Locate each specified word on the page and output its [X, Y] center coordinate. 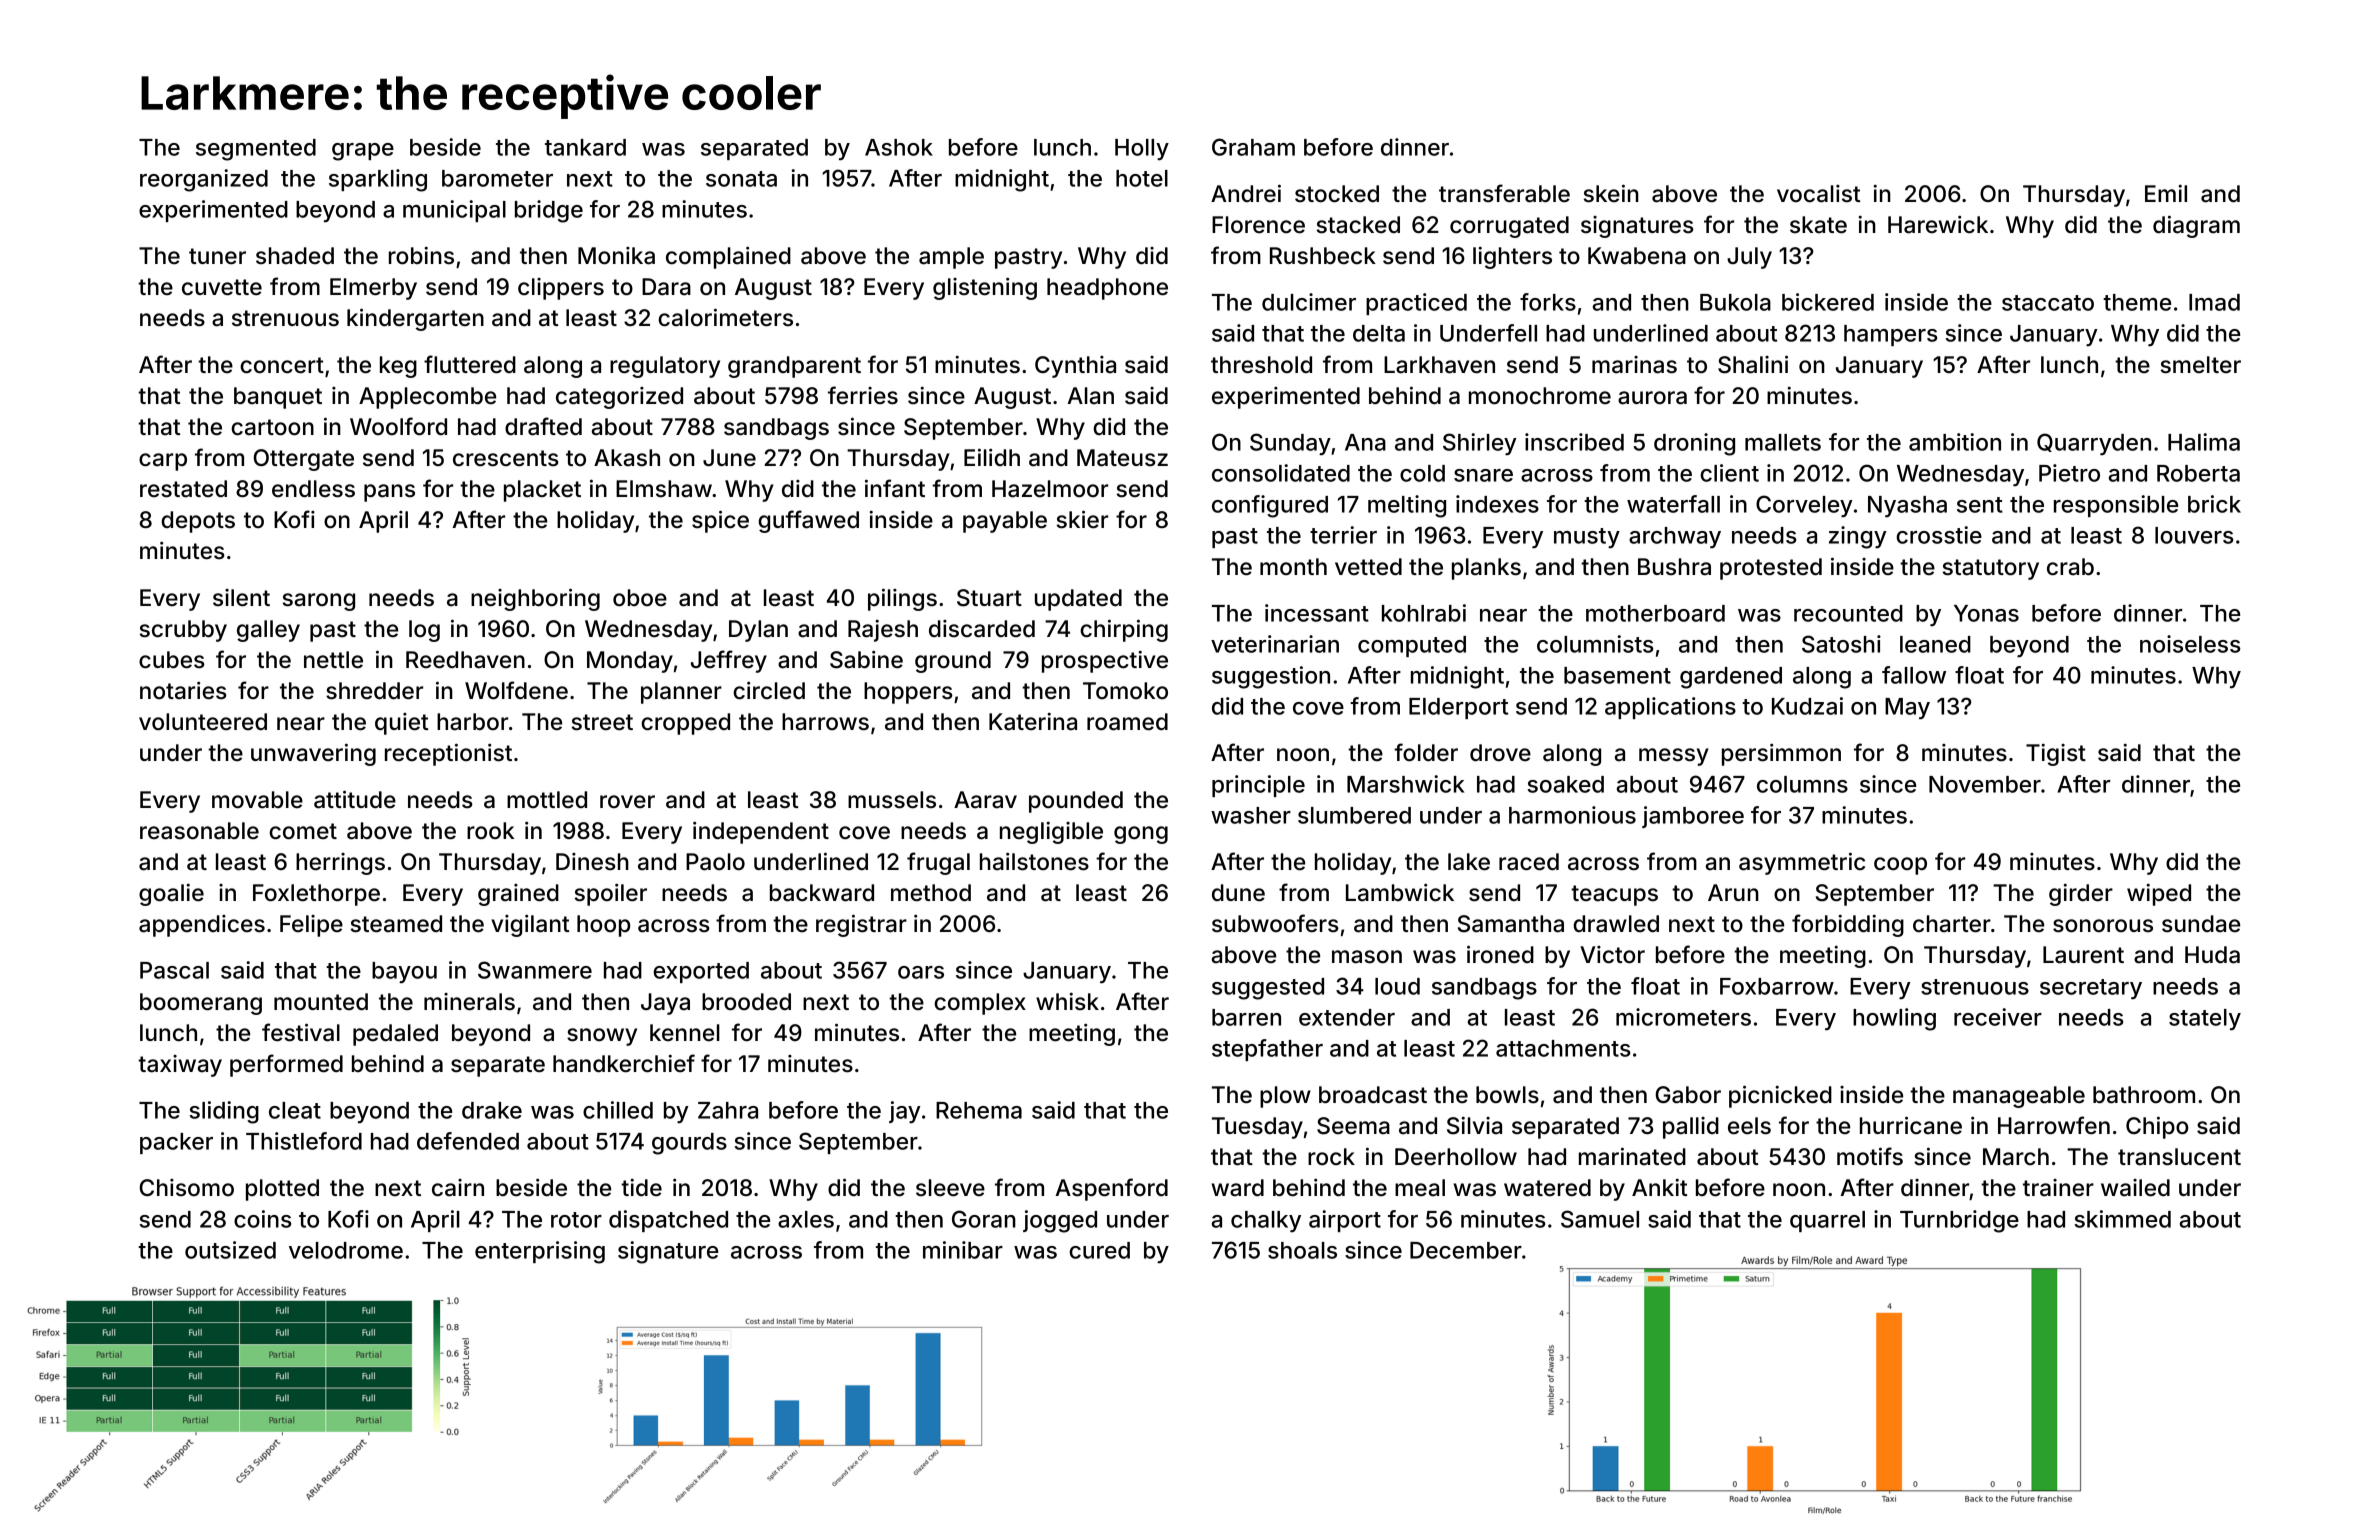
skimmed [2123, 1219]
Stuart [989, 598]
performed [286, 1065]
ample [951, 258]
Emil [2166, 193]
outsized [230, 1250]
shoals [1302, 1250]
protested [1771, 569]
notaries [183, 690]
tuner [217, 256]
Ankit [1659, 1187]
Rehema [979, 1110]
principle [1258, 786]
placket [542, 491]
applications [1670, 708]
